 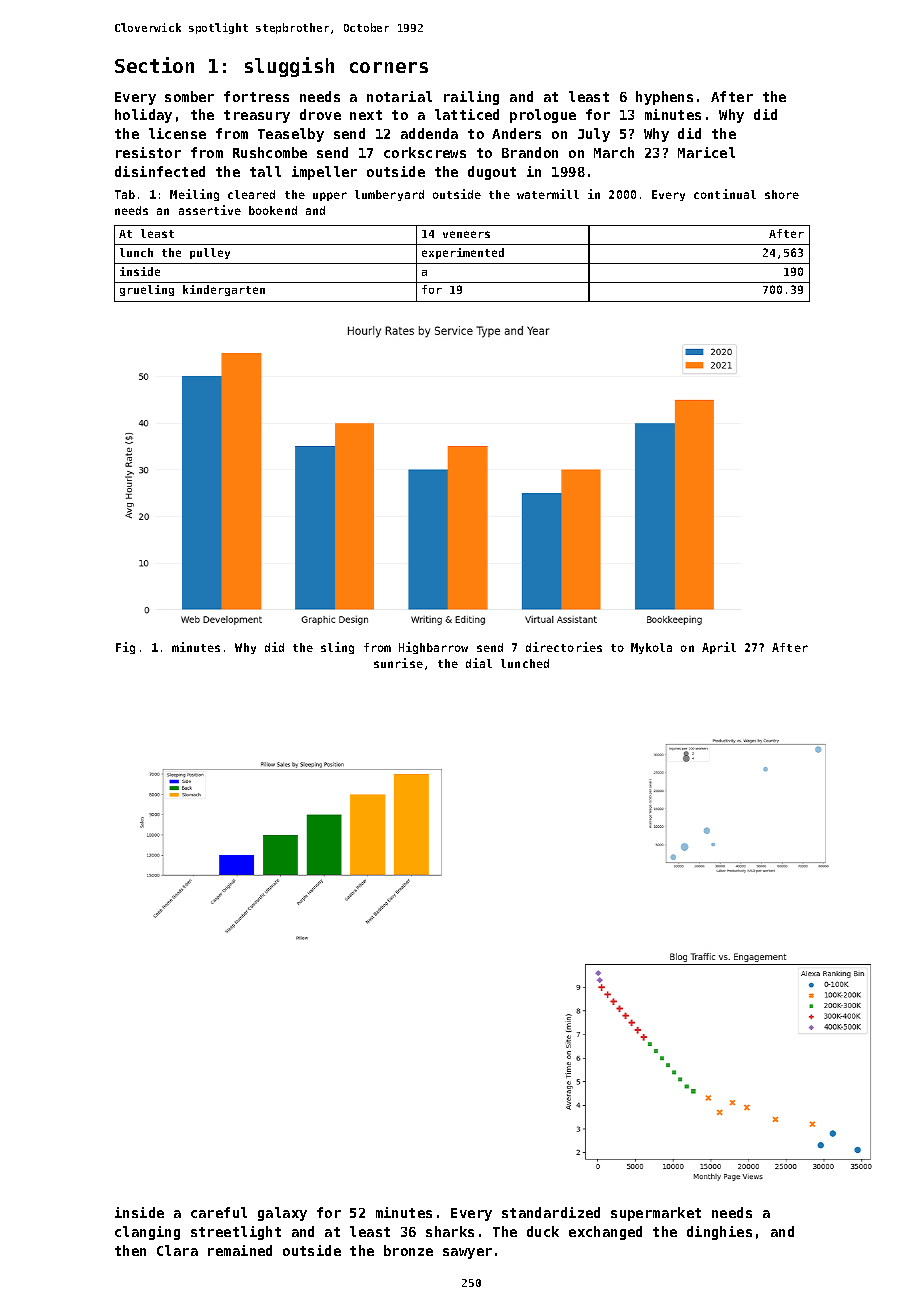 What do you see at coordinates (337, 648) in the screenshot?
I see `sling` at bounding box center [337, 648].
